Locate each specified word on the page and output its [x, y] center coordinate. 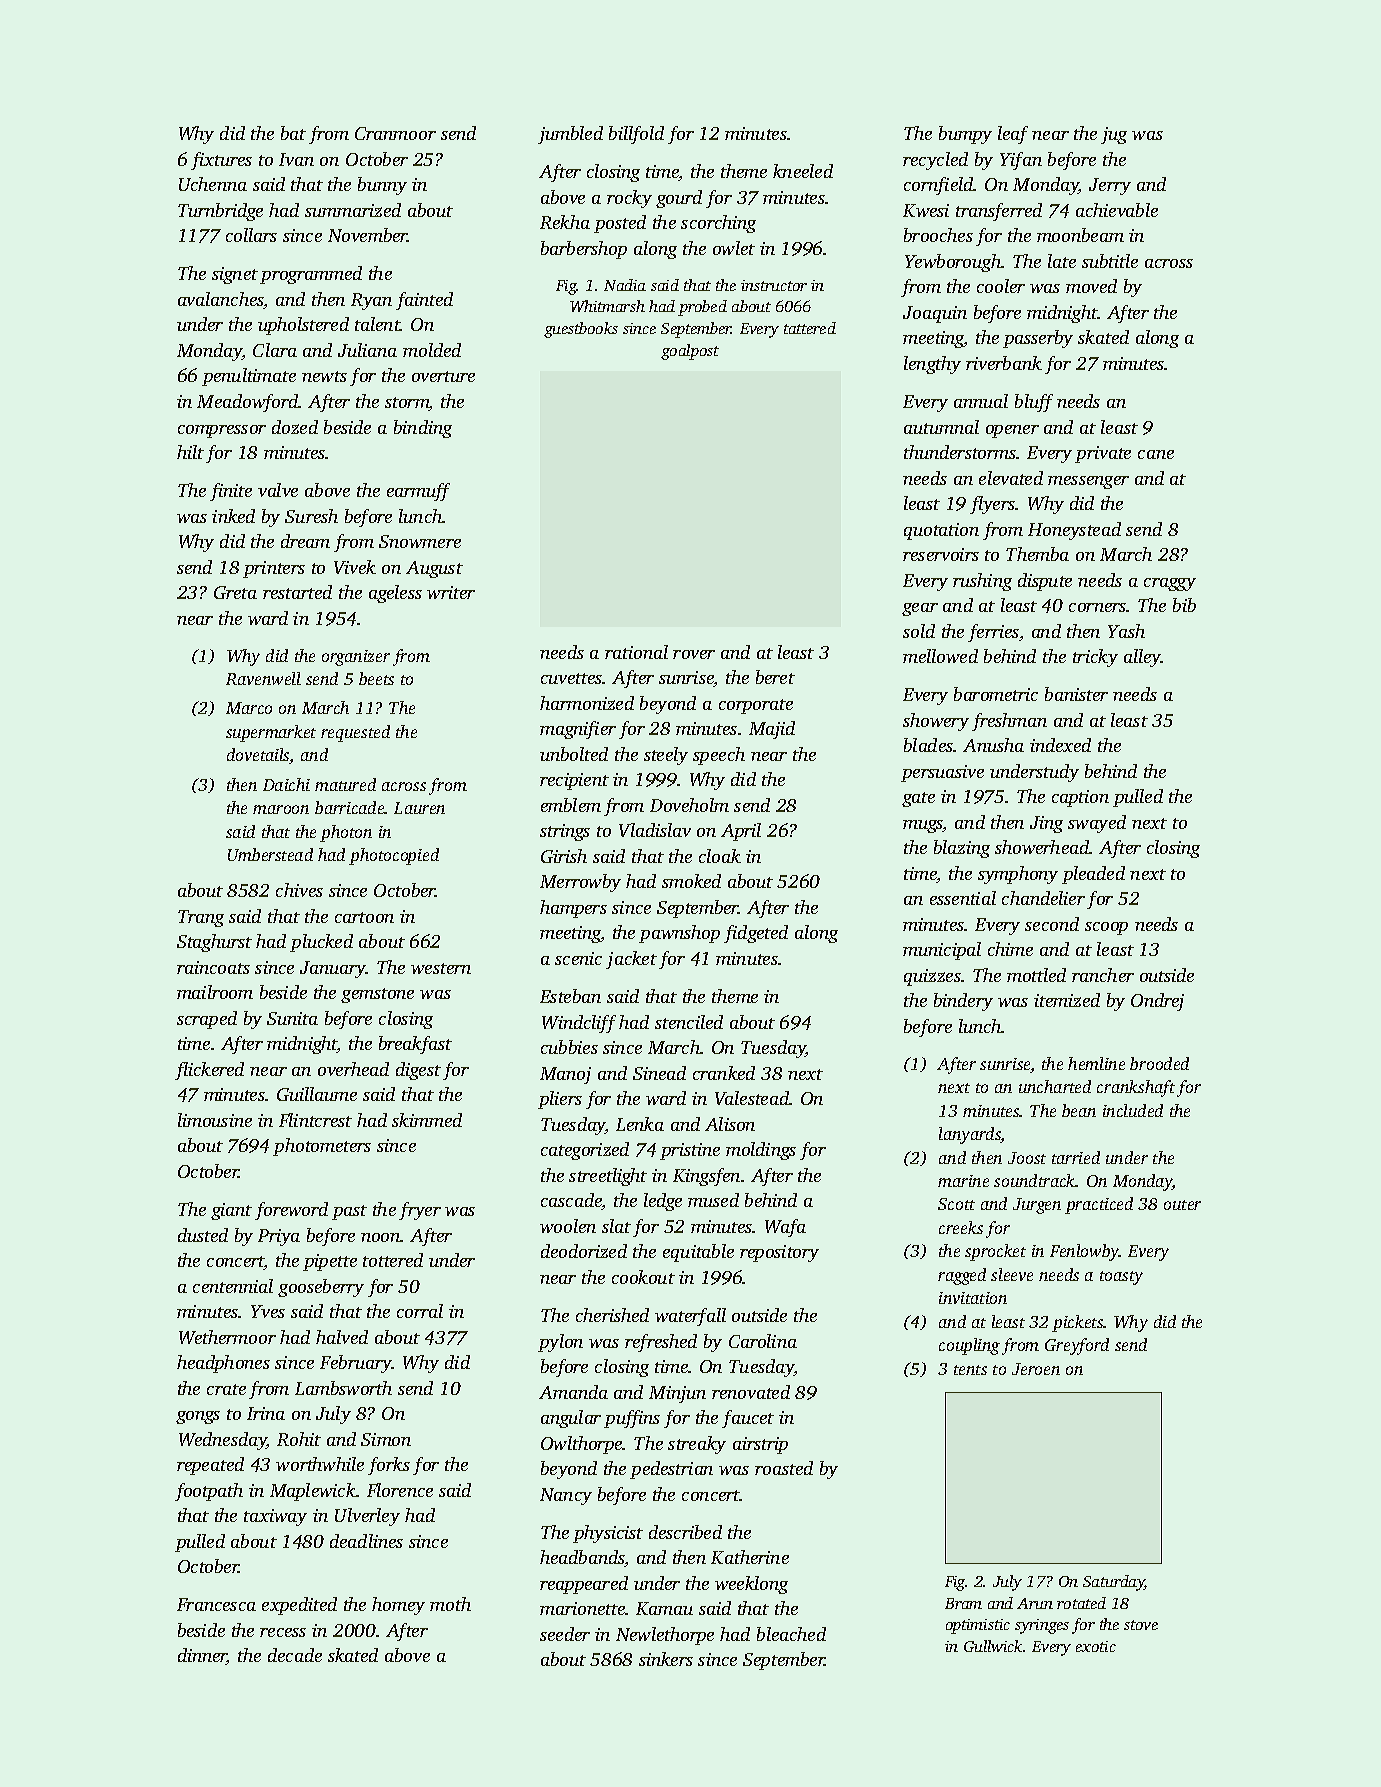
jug [1114, 135]
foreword [291, 1211]
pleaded [1093, 875]
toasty [1121, 1278]
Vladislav [655, 830]
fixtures [221, 161]
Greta [235, 592]
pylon [560, 1343]
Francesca [216, 1604]
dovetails [258, 756]
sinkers [666, 1659]
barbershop [584, 250]
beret [775, 677]
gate [918, 799]
